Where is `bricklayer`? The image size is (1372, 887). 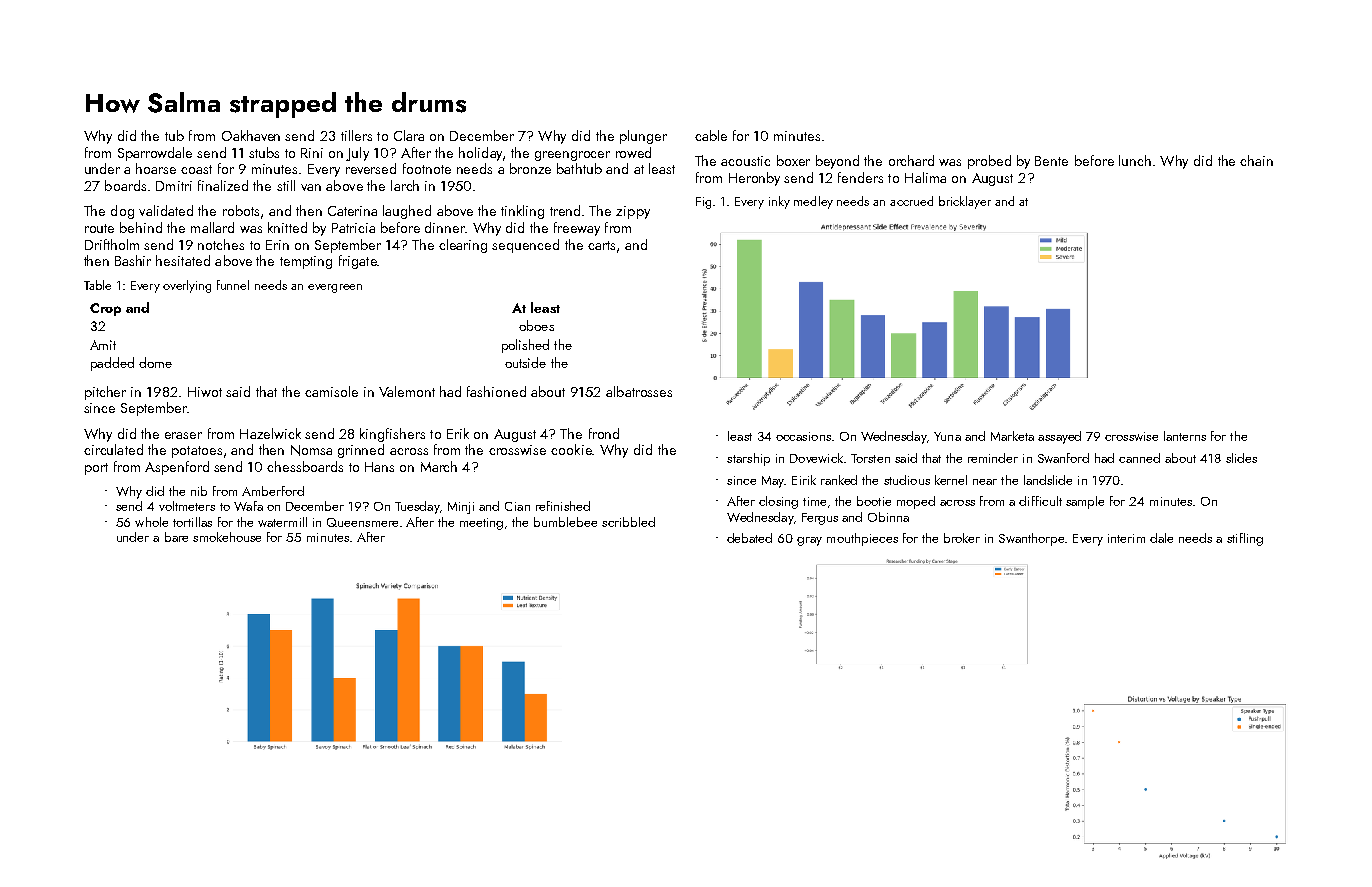 bricklayer is located at coordinates (965, 202).
